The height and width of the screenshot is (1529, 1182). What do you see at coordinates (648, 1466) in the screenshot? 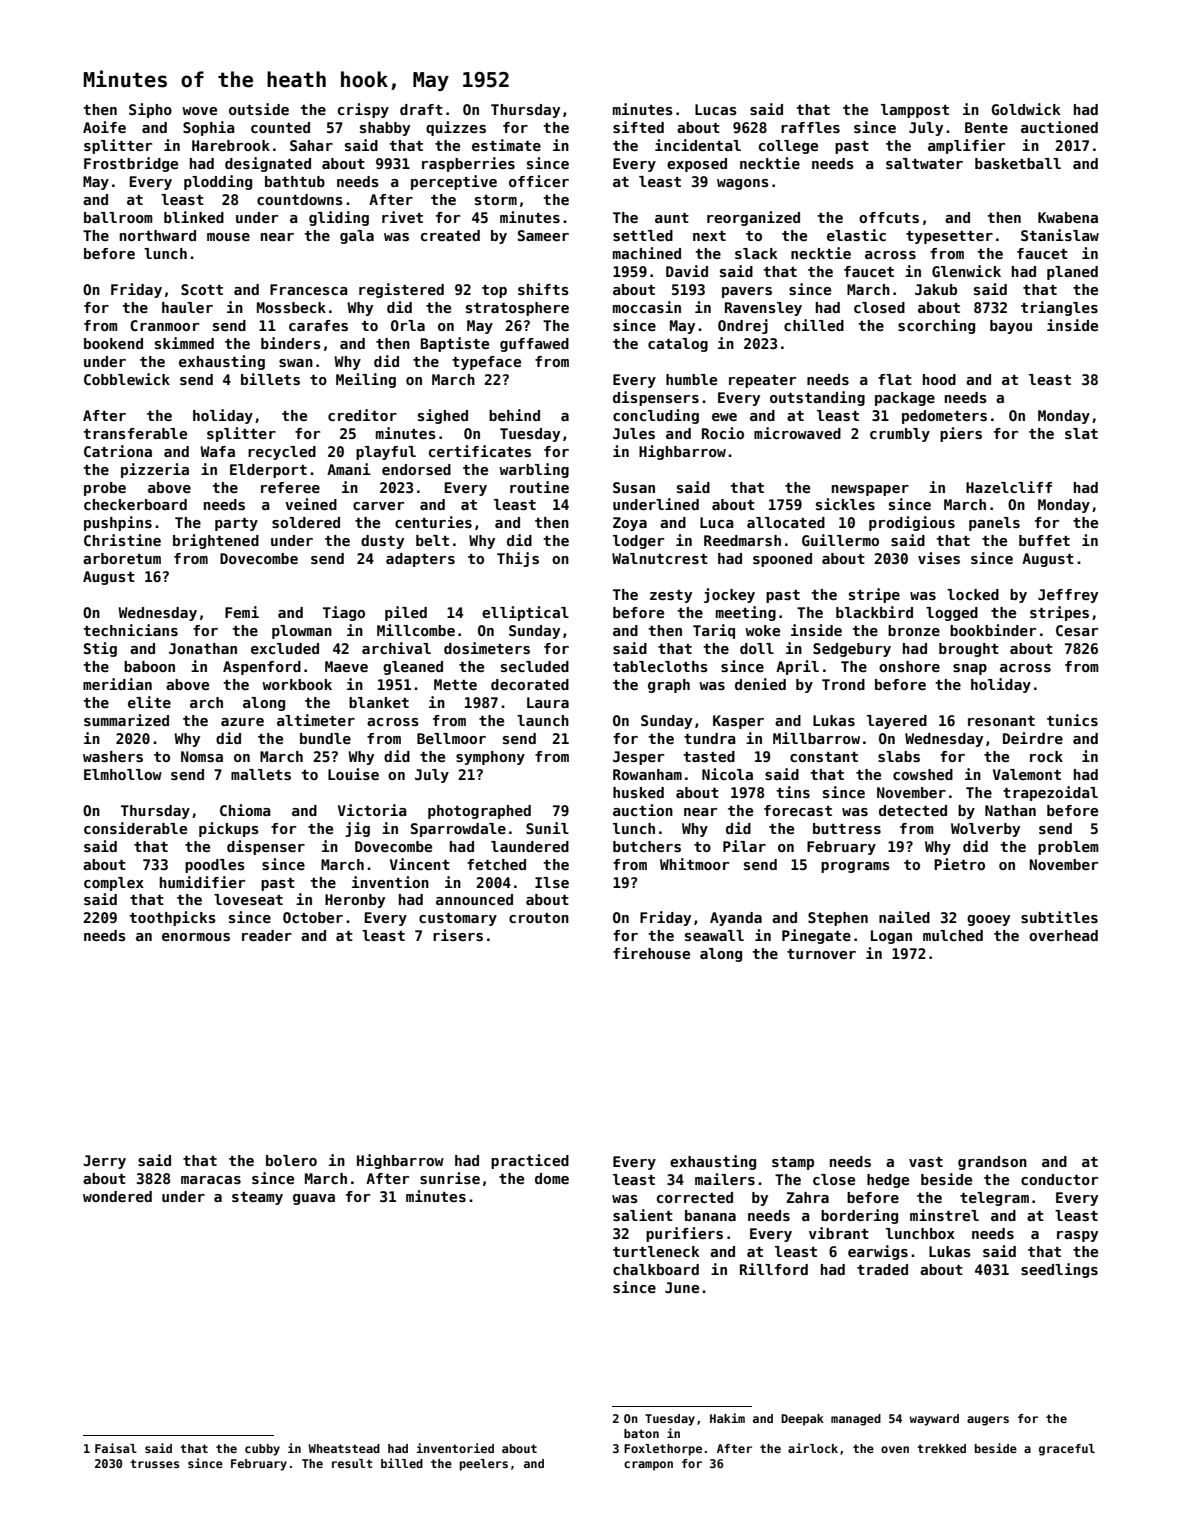
I see `crampon` at bounding box center [648, 1466].
